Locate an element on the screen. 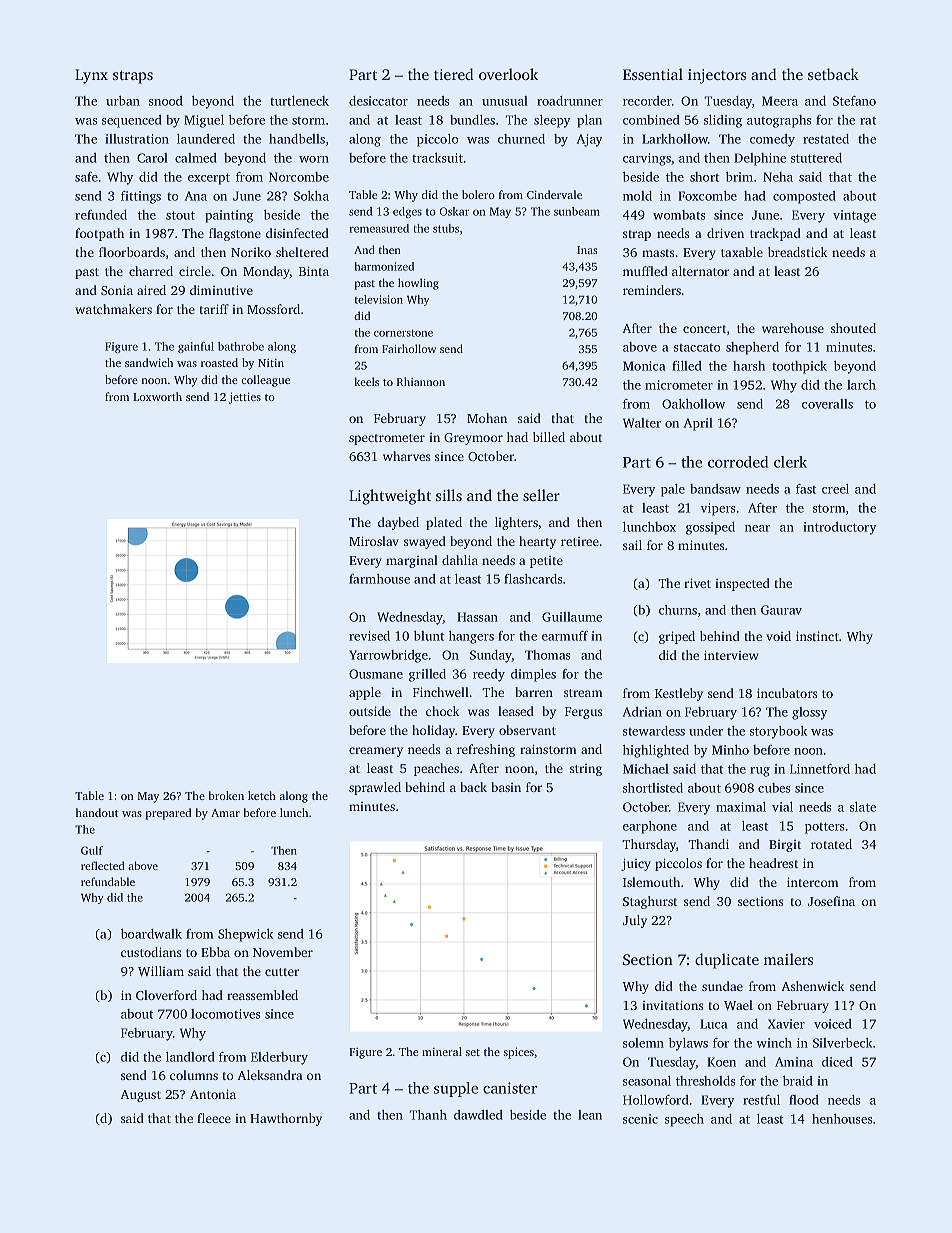 The width and height of the screenshot is (952, 1233). handout is located at coordinates (97, 812).
